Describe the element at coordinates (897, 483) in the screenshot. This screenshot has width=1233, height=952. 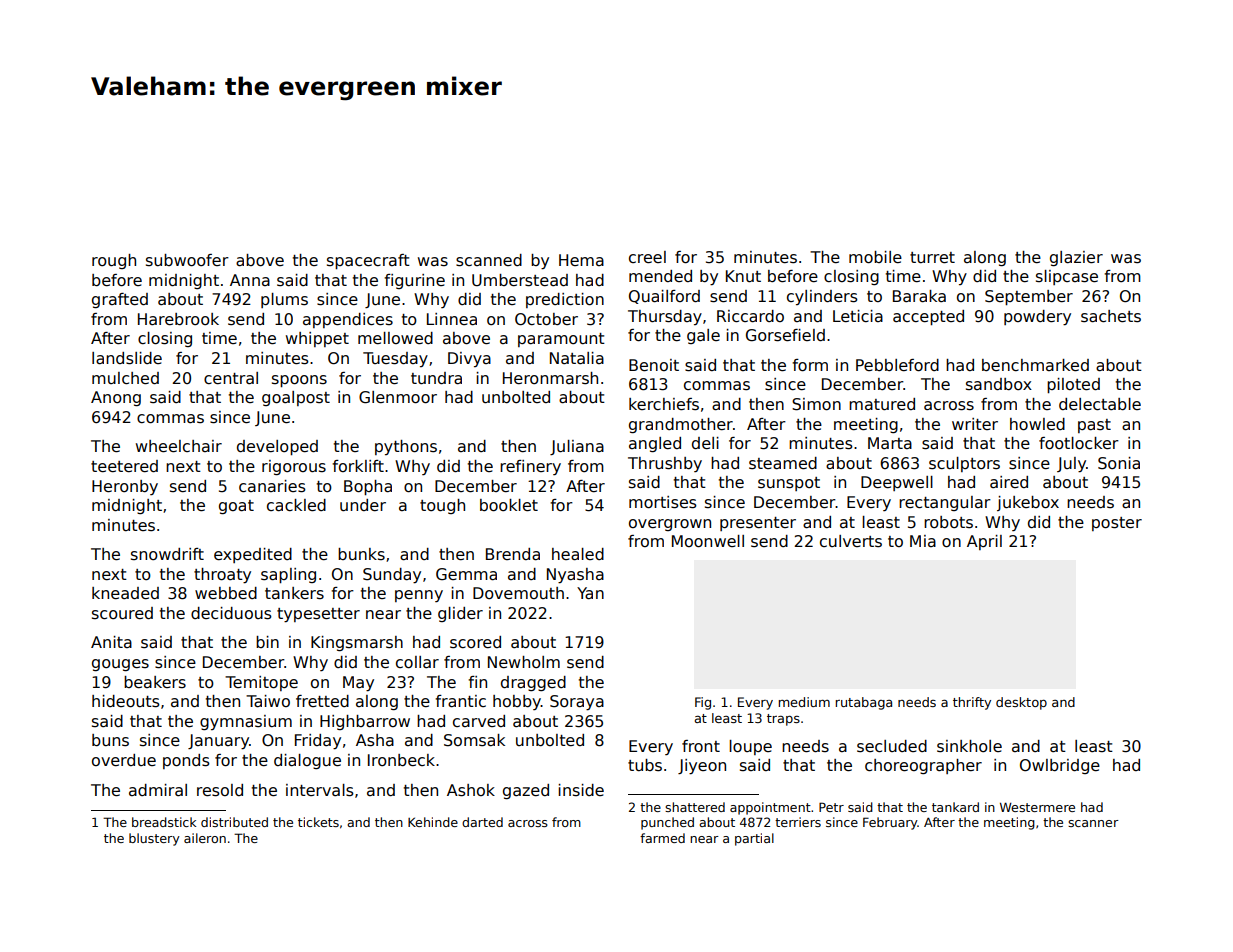
I see `Deepwell` at that location.
